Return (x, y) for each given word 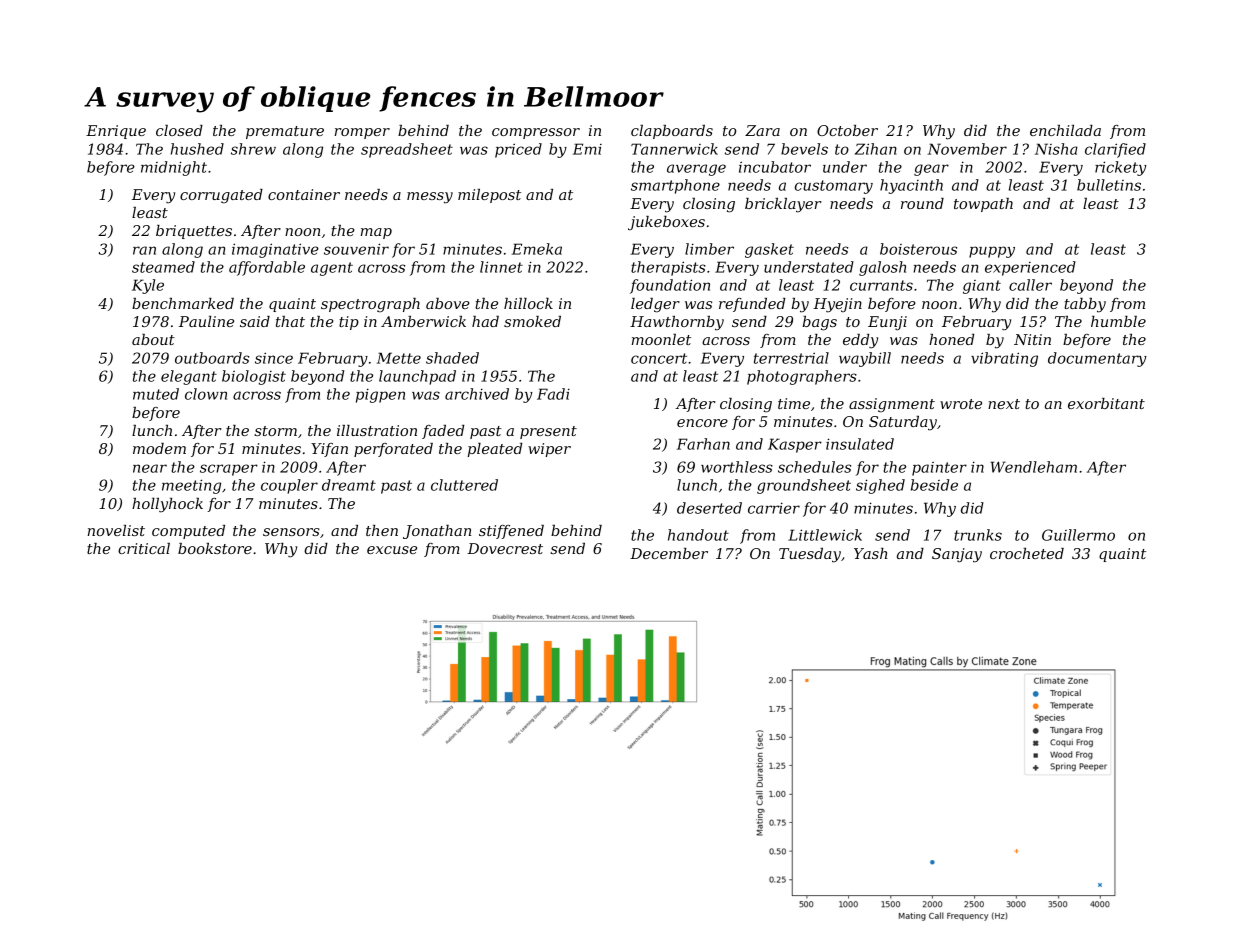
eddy (860, 341)
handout (698, 535)
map (376, 233)
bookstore (215, 548)
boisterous (918, 249)
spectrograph (370, 305)
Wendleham (1034, 467)
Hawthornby (677, 323)
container (304, 194)
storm (275, 431)
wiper (549, 450)
